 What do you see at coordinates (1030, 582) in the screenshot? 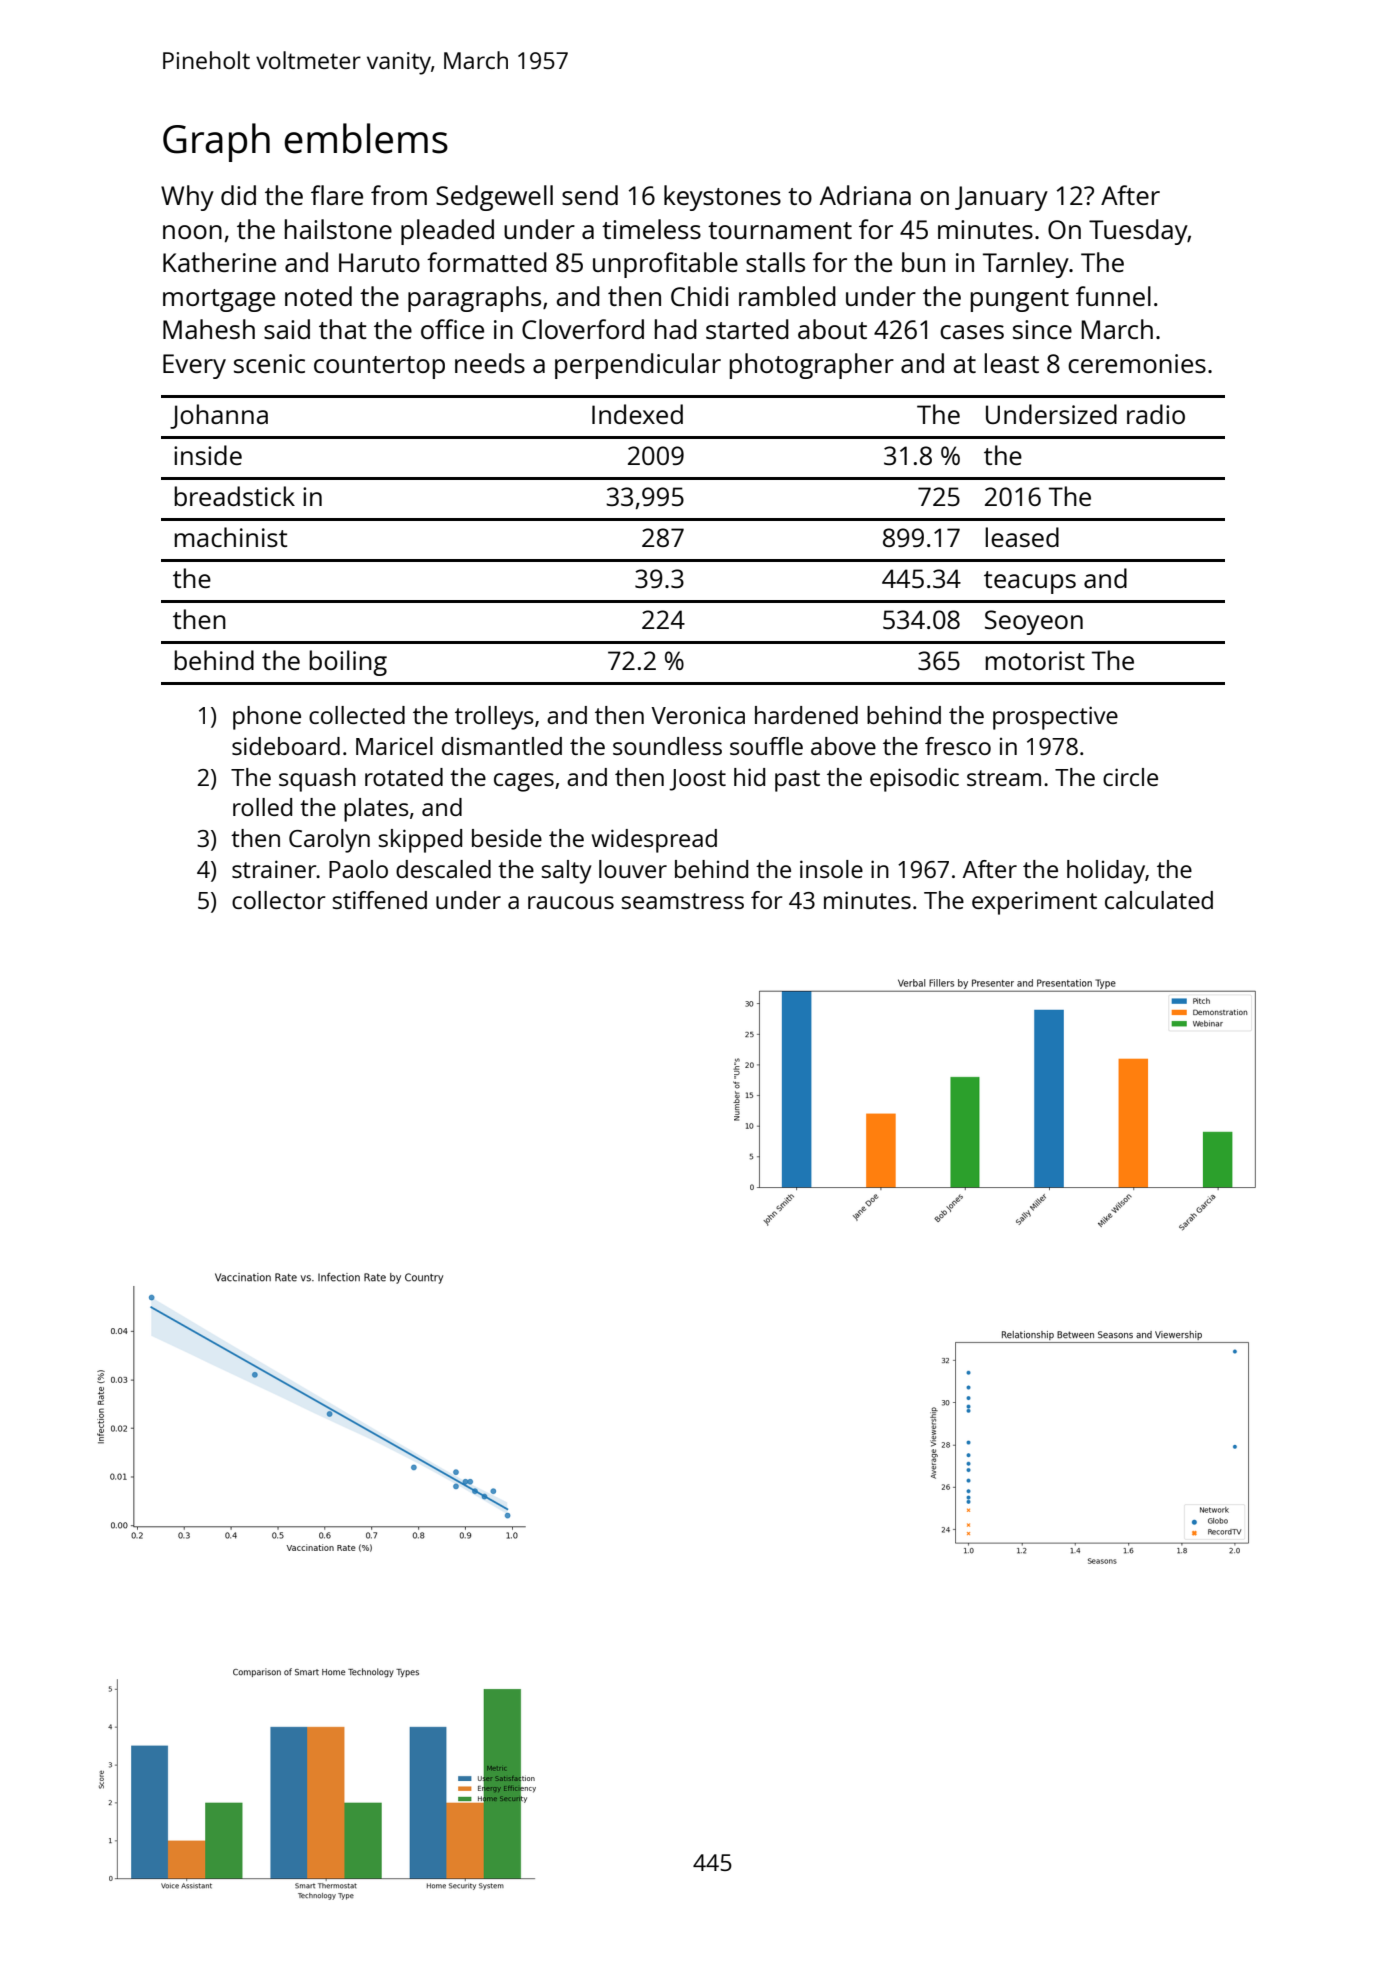
I see `teacups` at bounding box center [1030, 582].
